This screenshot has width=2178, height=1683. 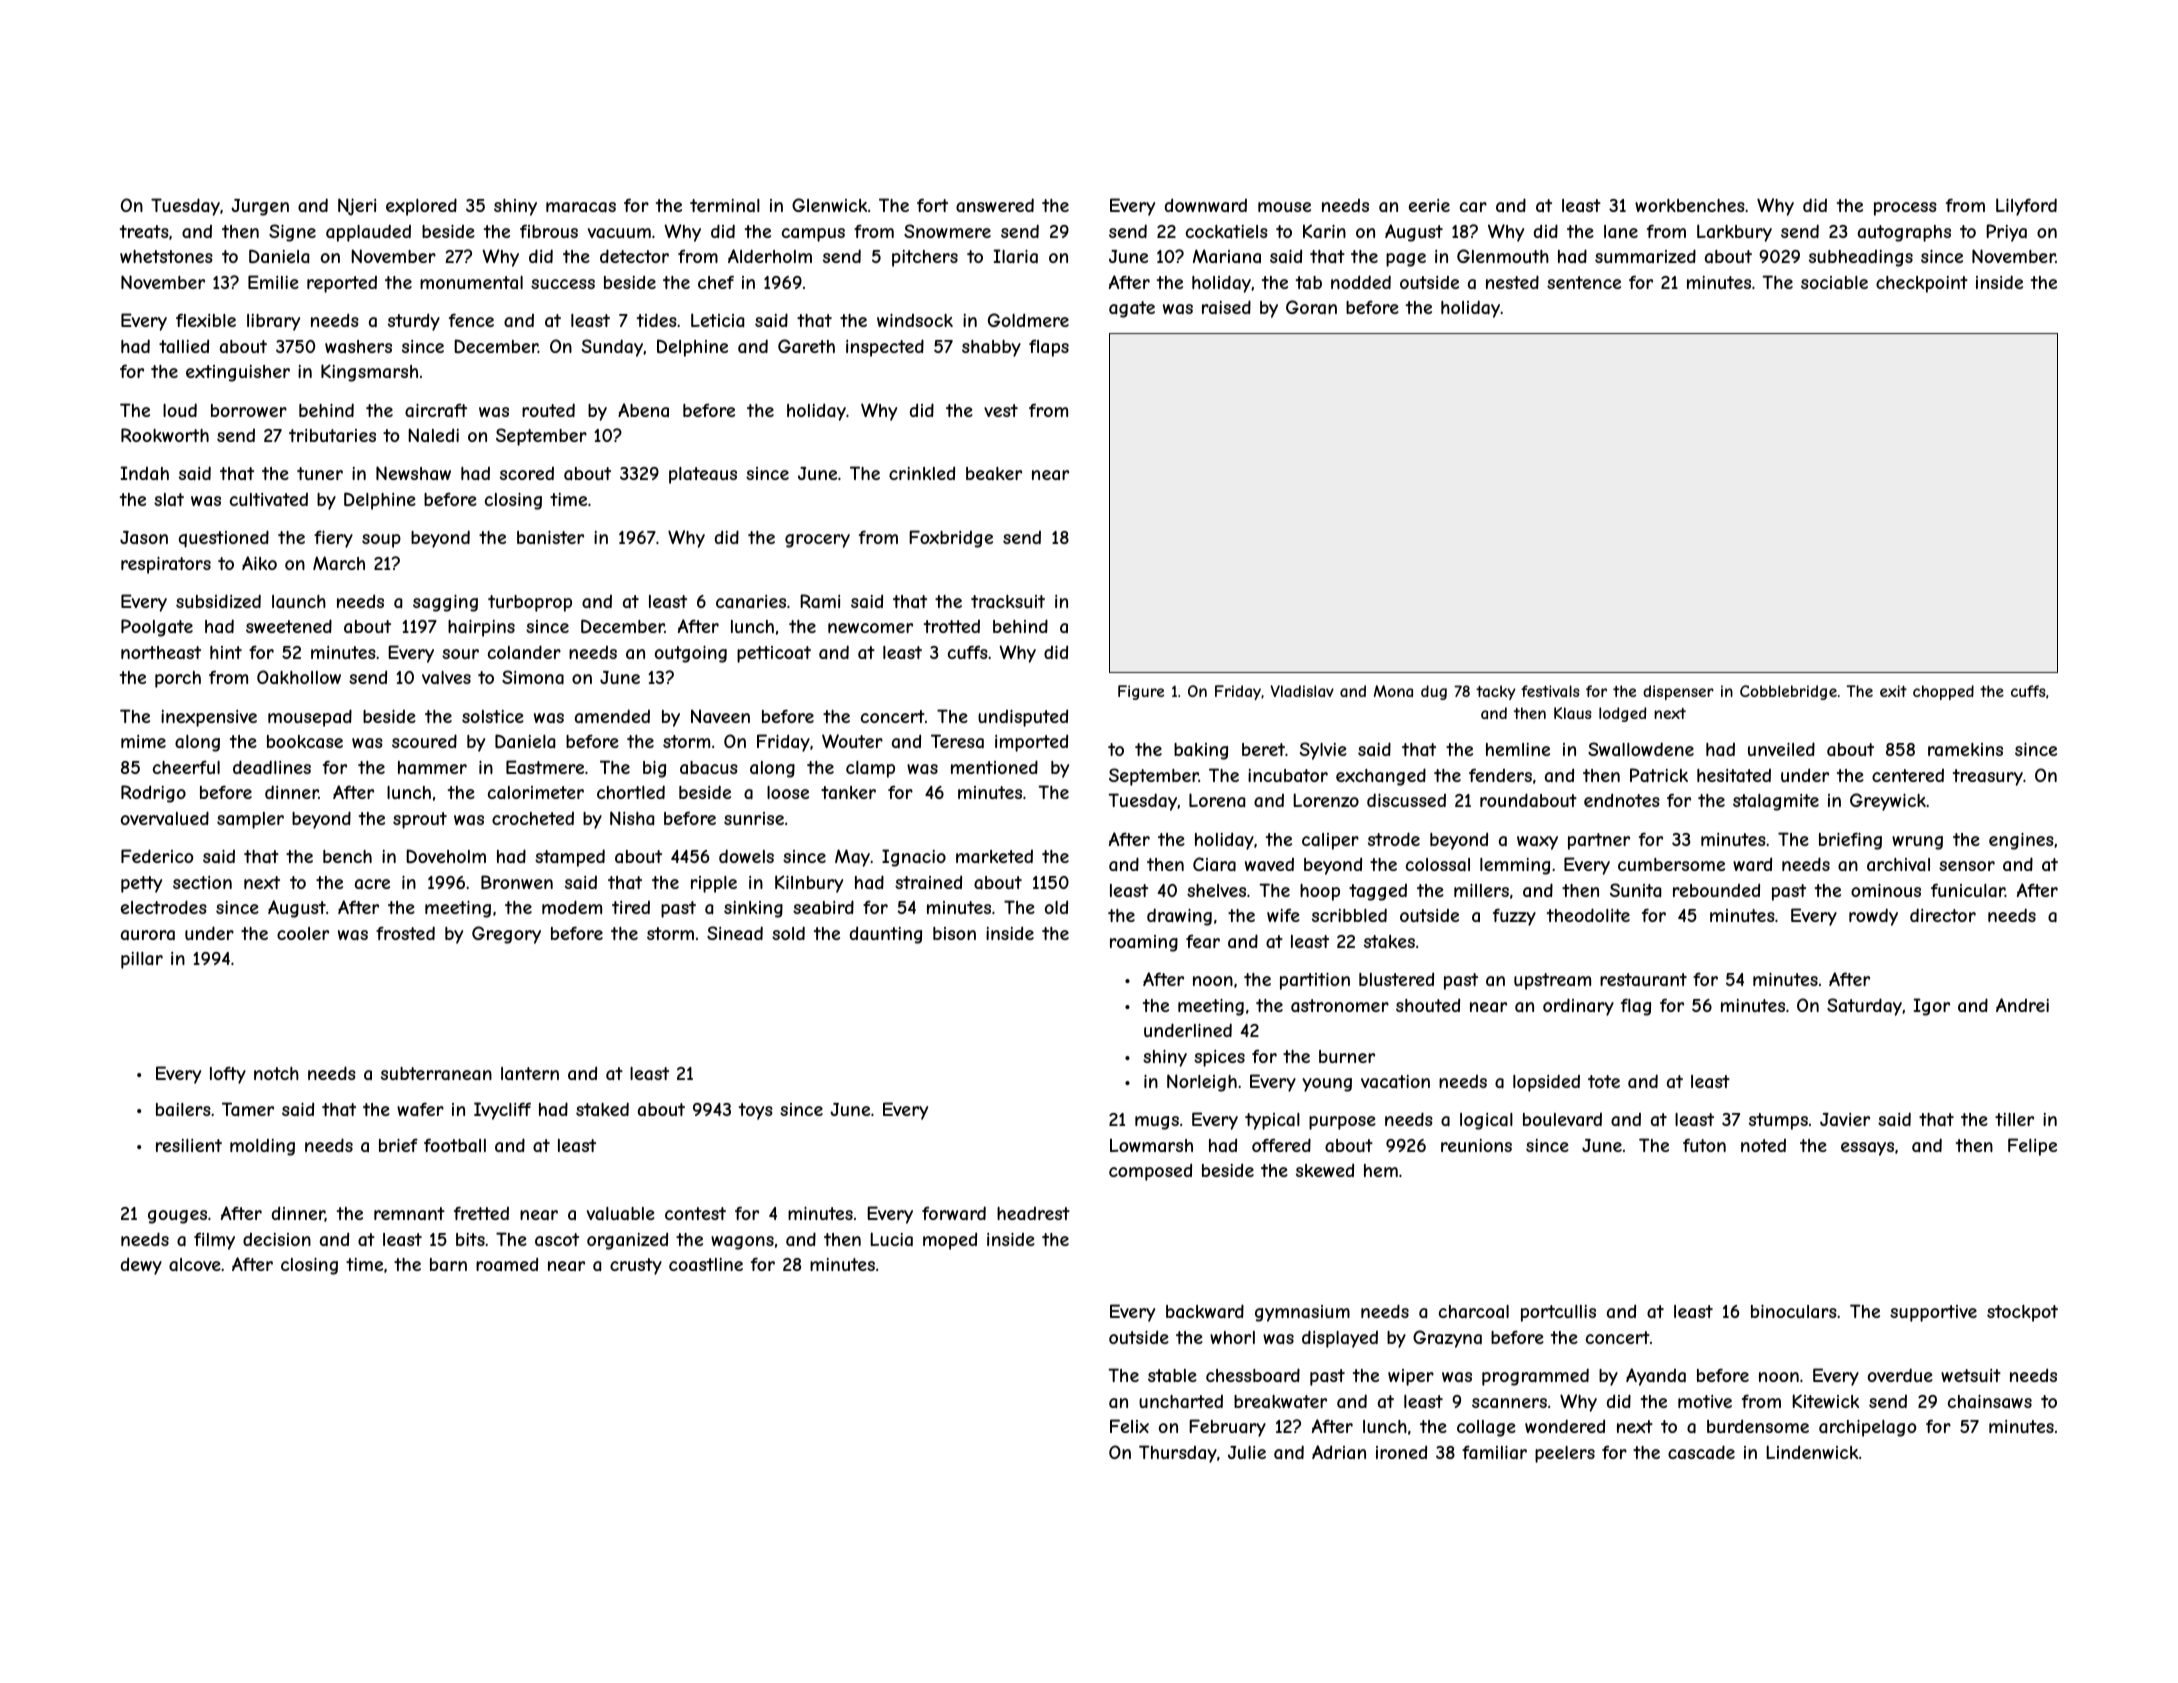 I want to click on Lilyford, so click(x=2026, y=207).
